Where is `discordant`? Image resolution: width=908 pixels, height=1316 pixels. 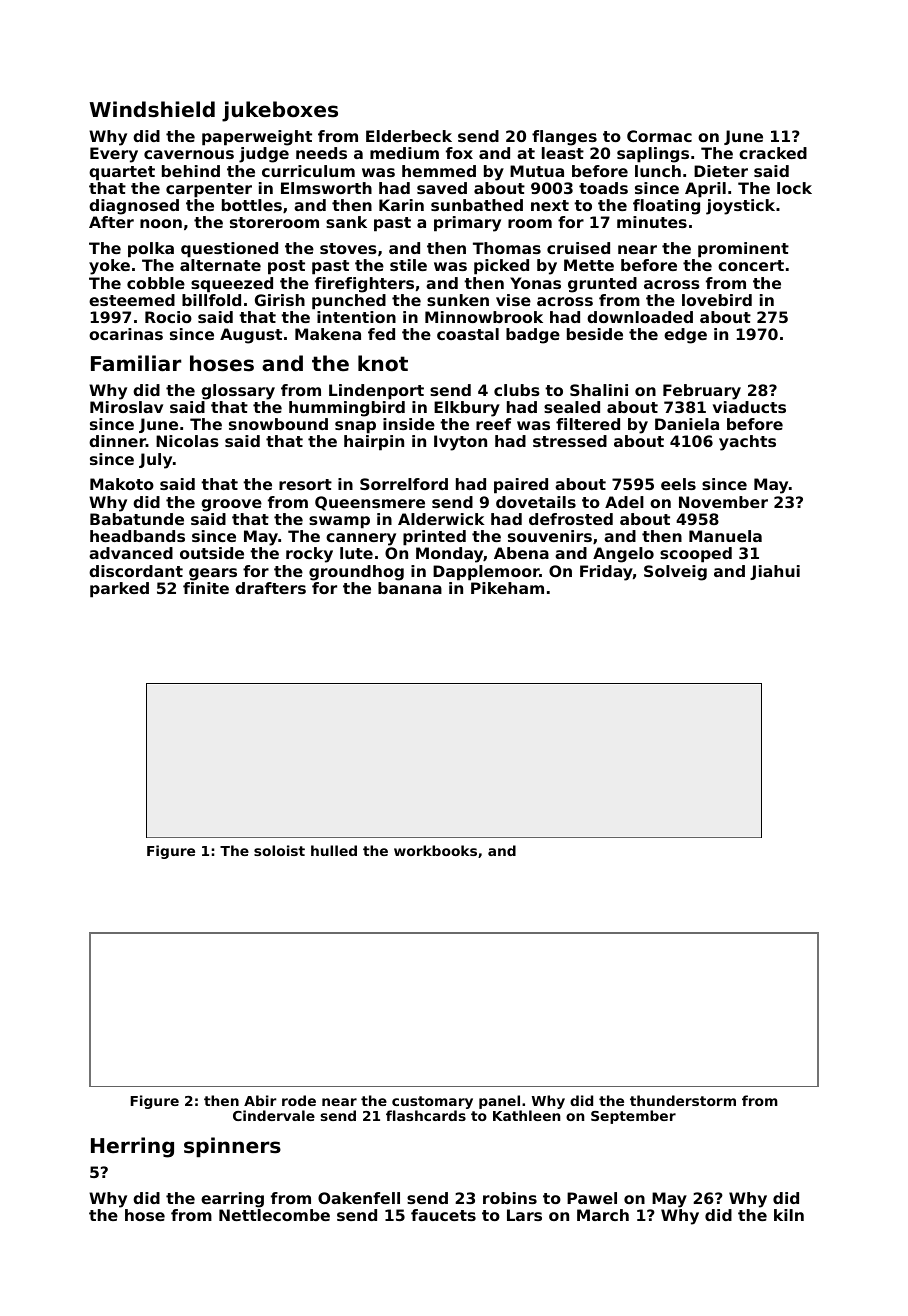
discordant is located at coordinates (136, 571).
